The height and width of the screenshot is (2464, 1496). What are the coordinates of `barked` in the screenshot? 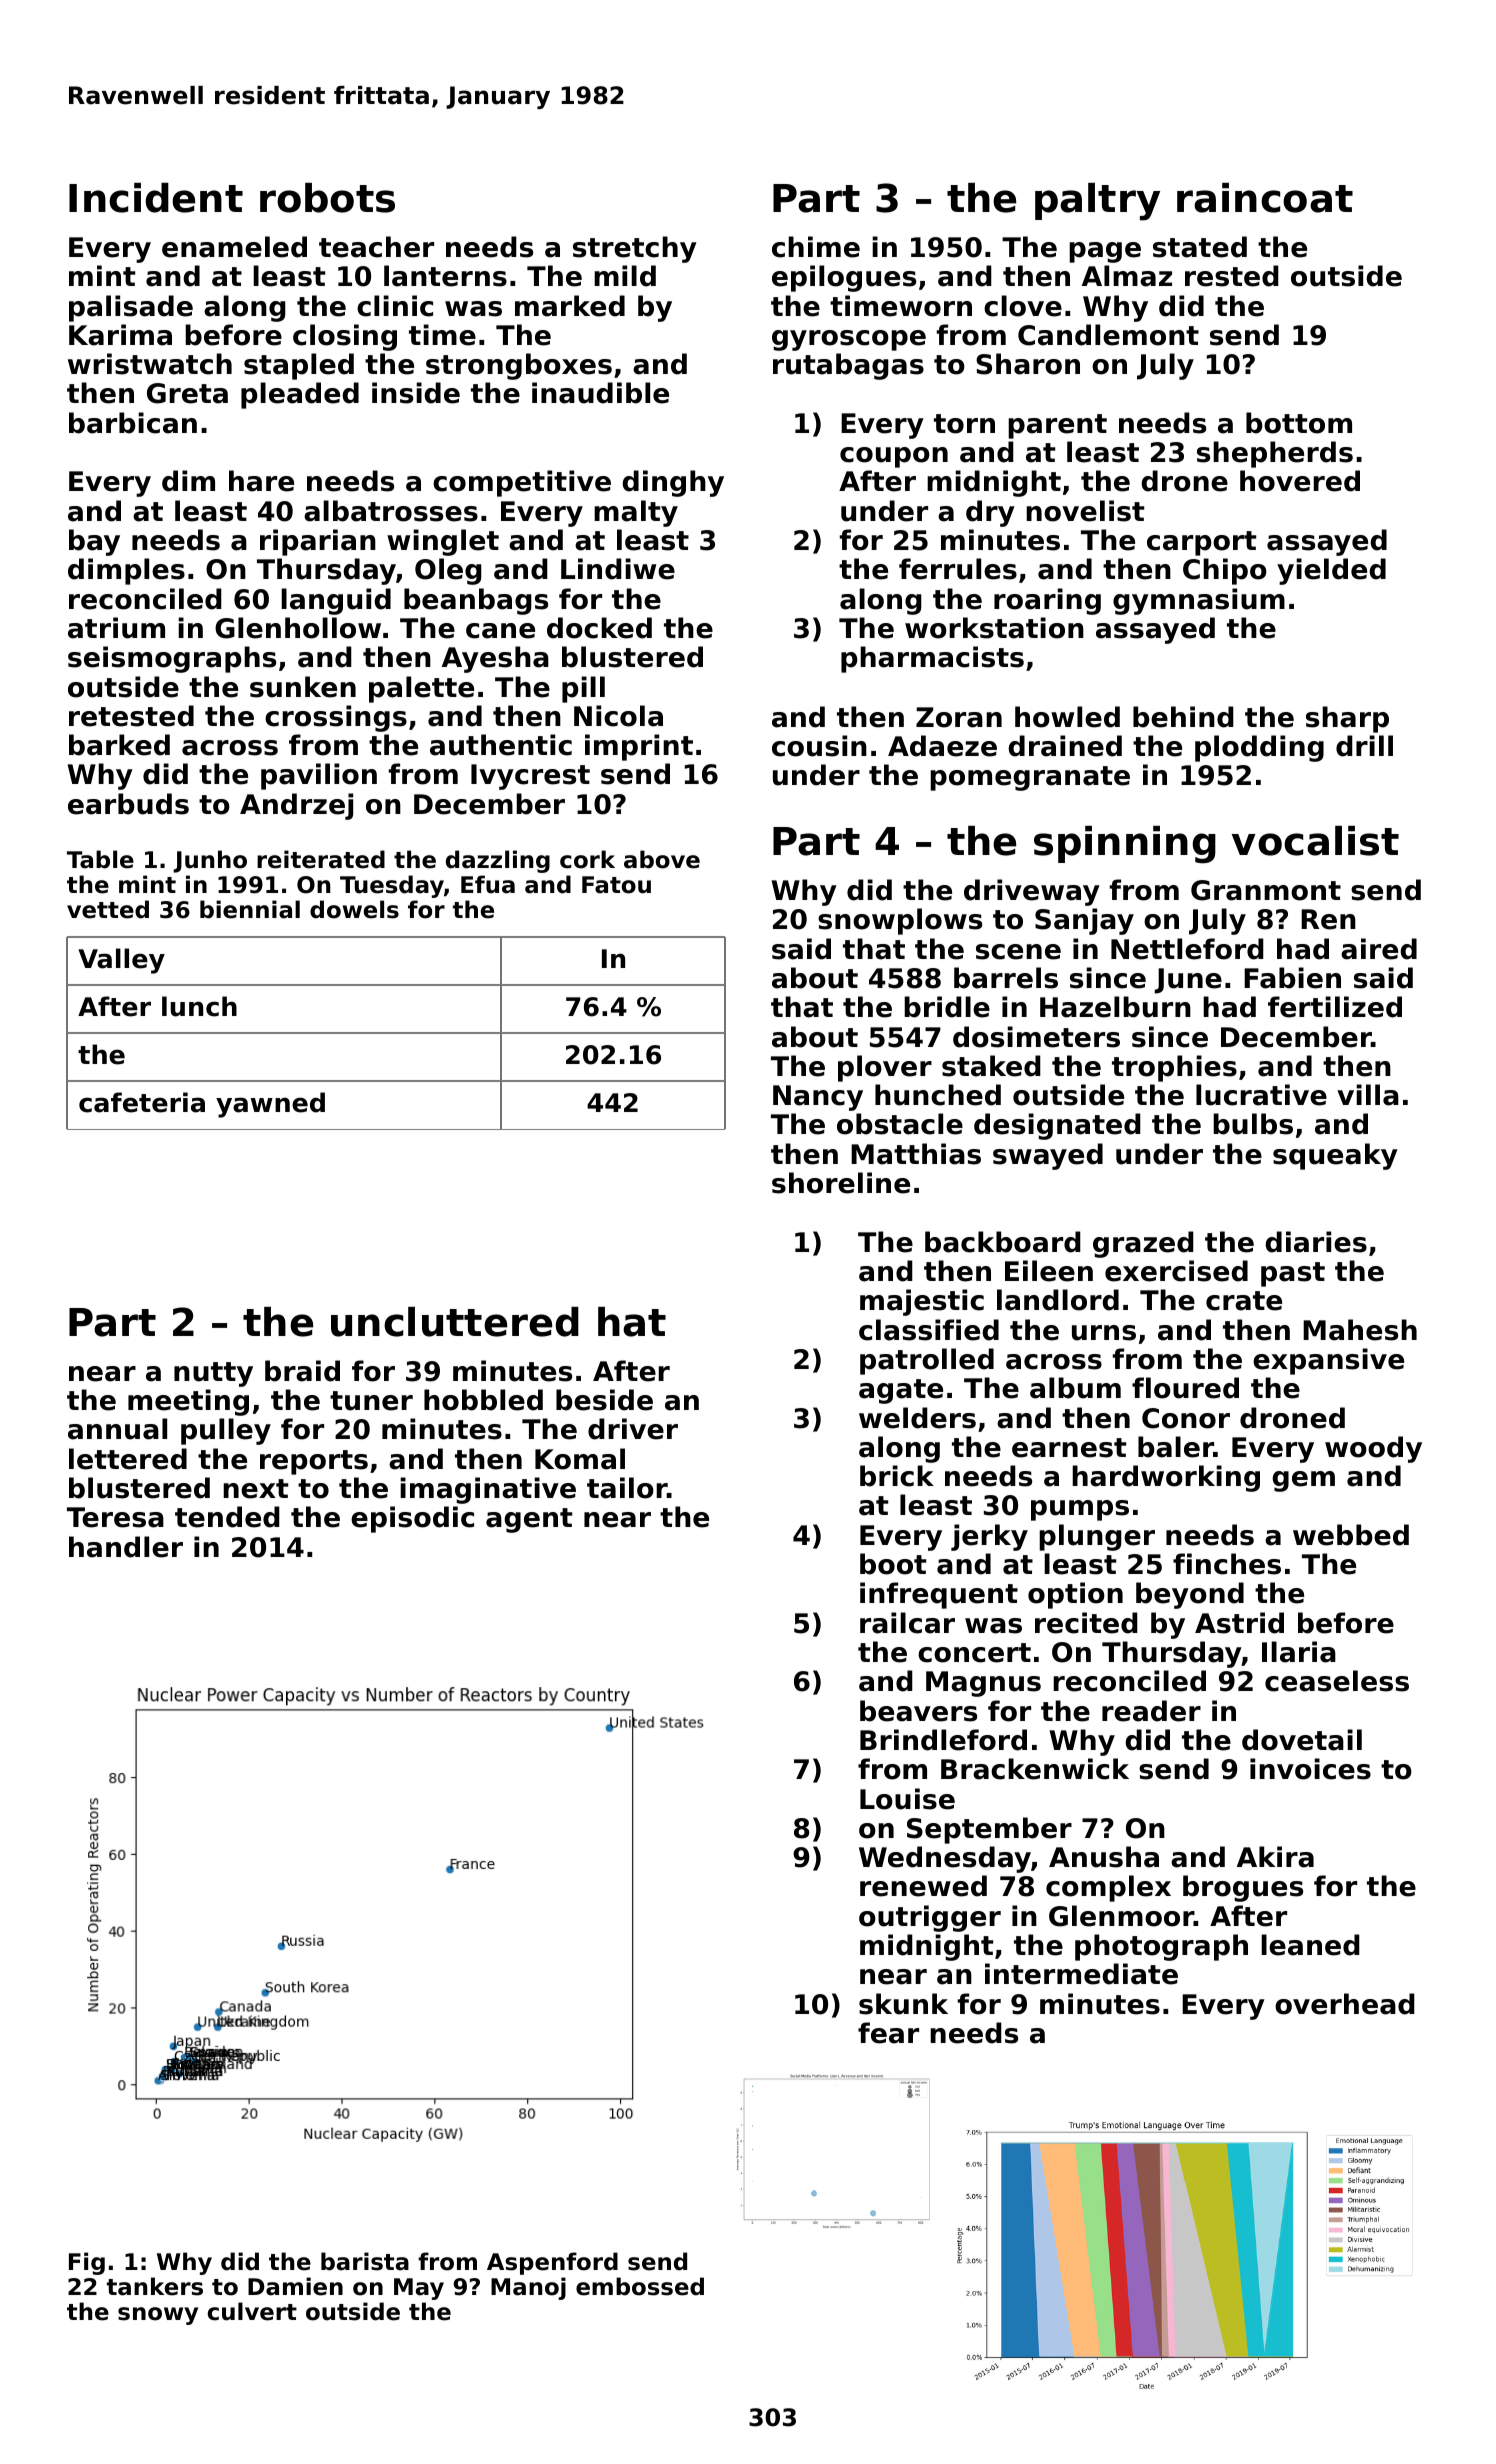 It's located at (119, 745).
